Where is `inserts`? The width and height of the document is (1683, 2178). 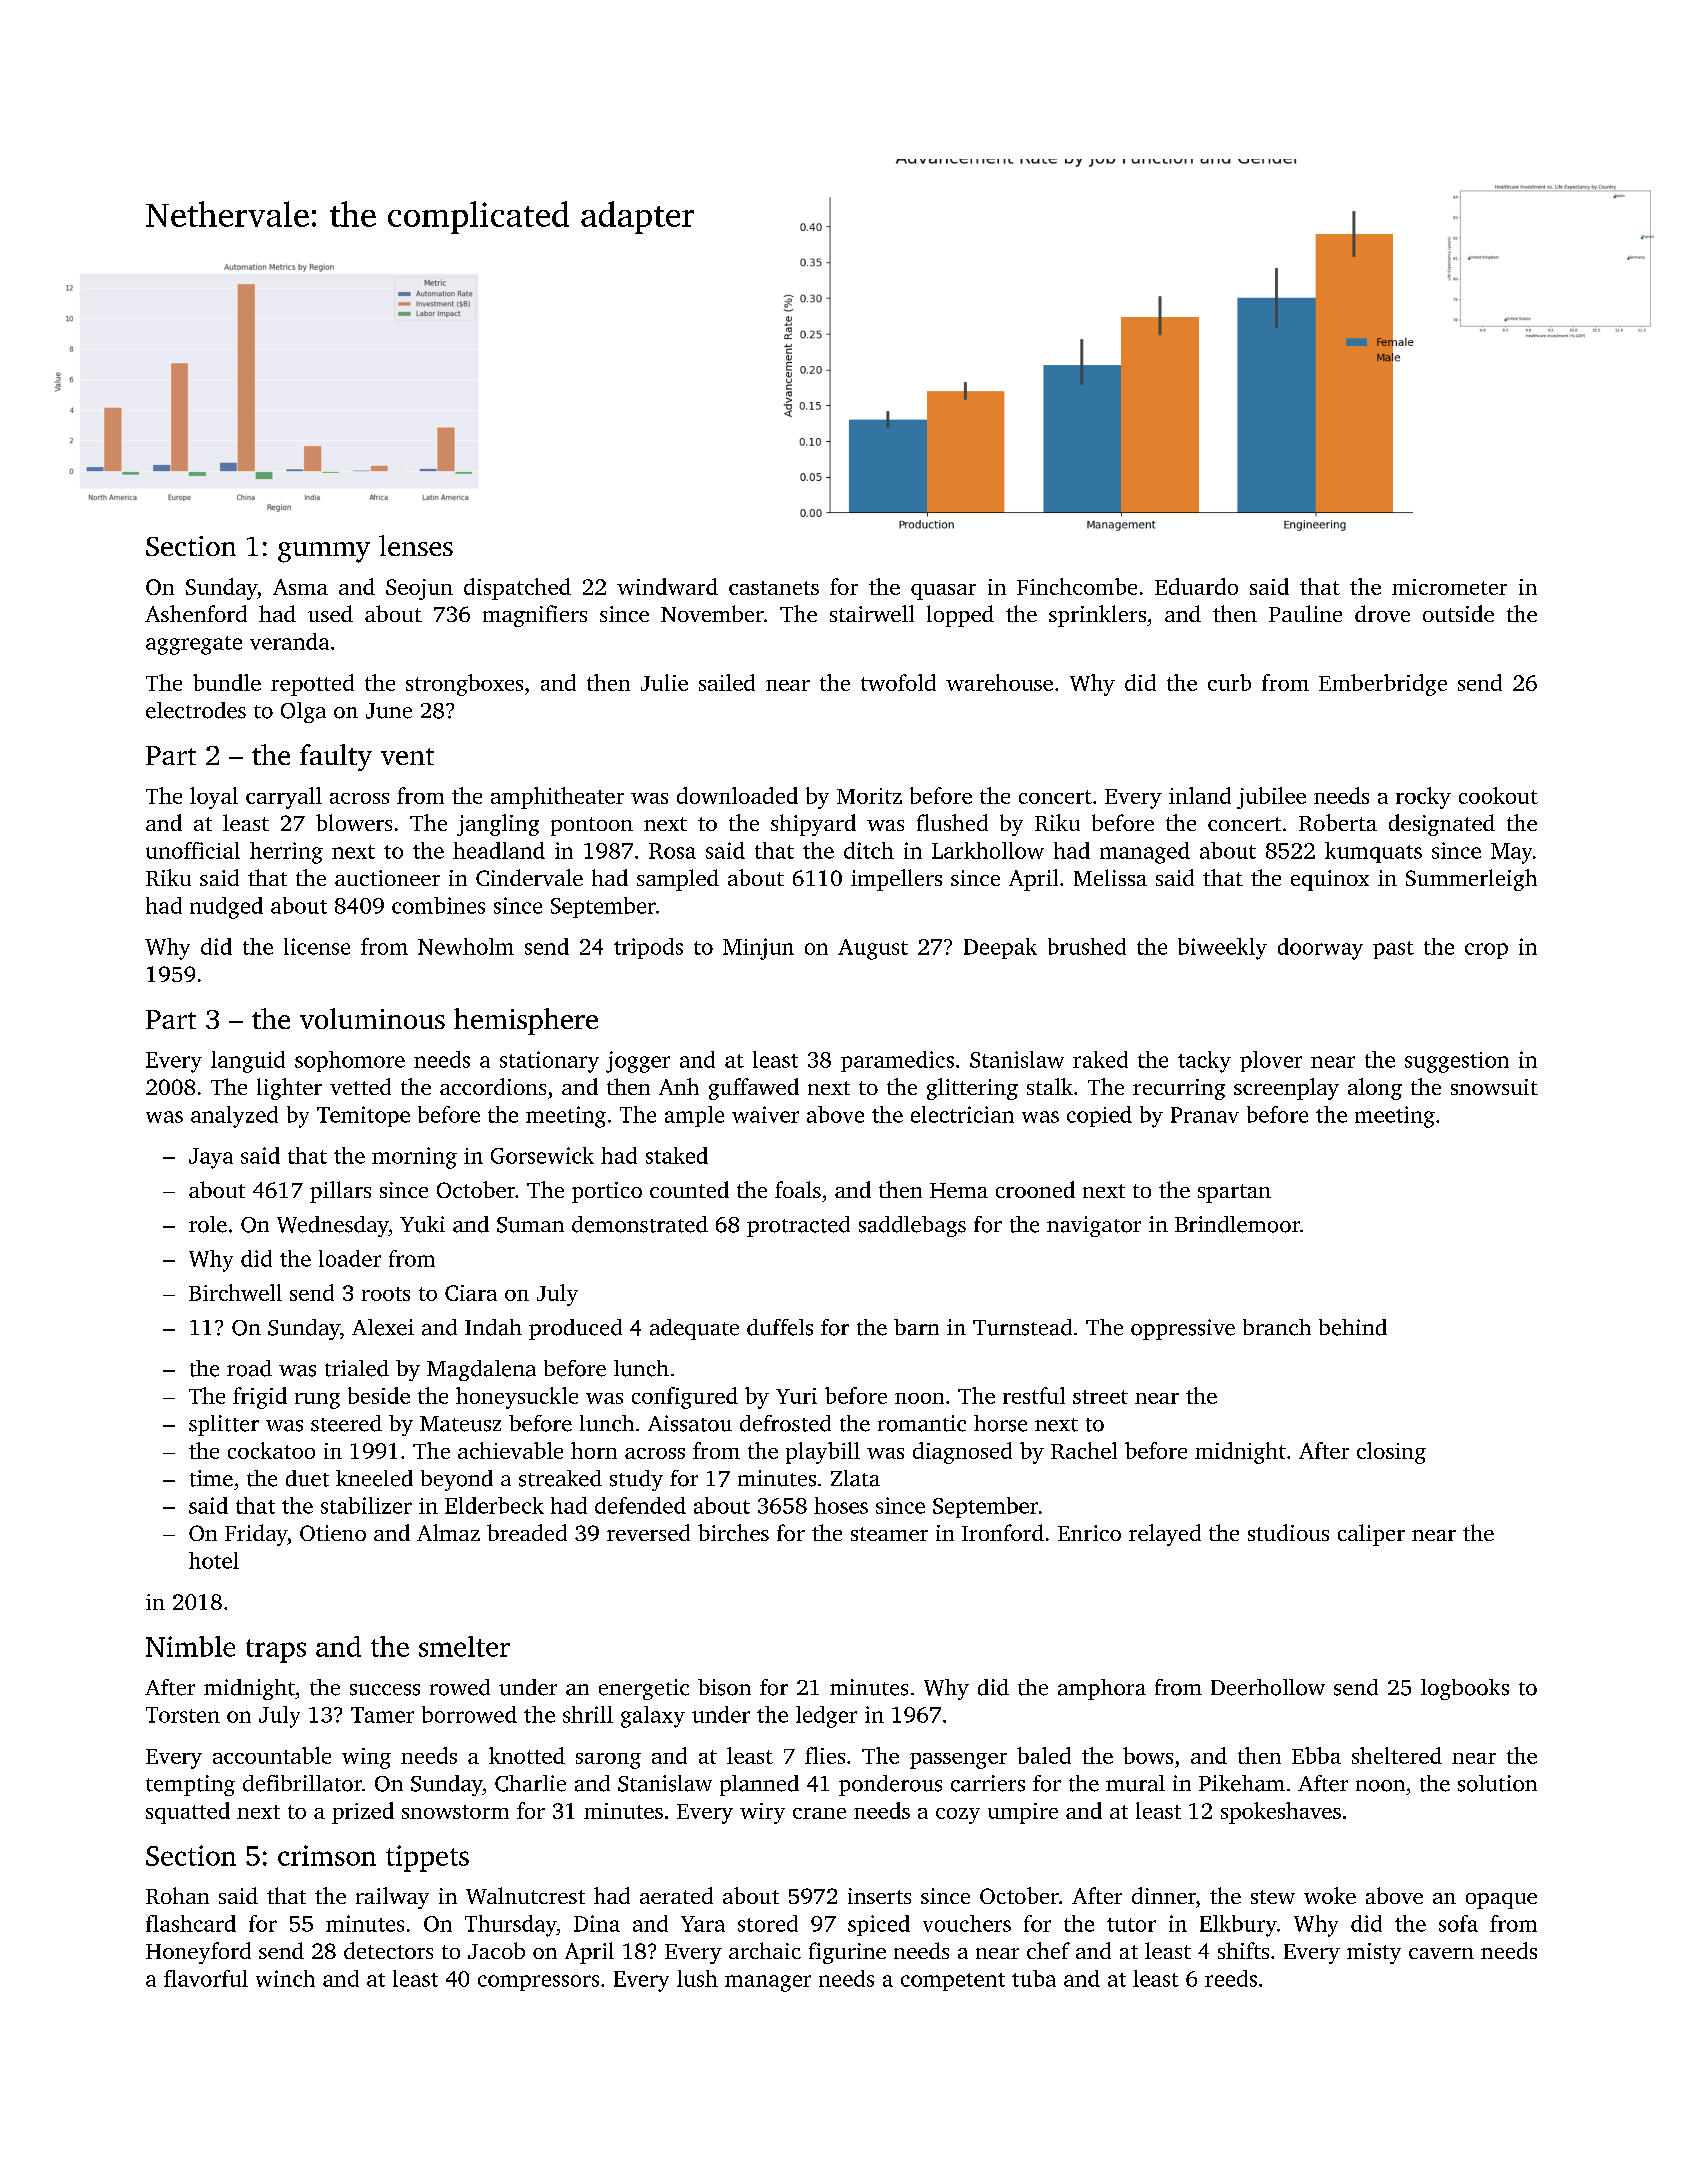
inserts is located at coordinates (879, 1896).
